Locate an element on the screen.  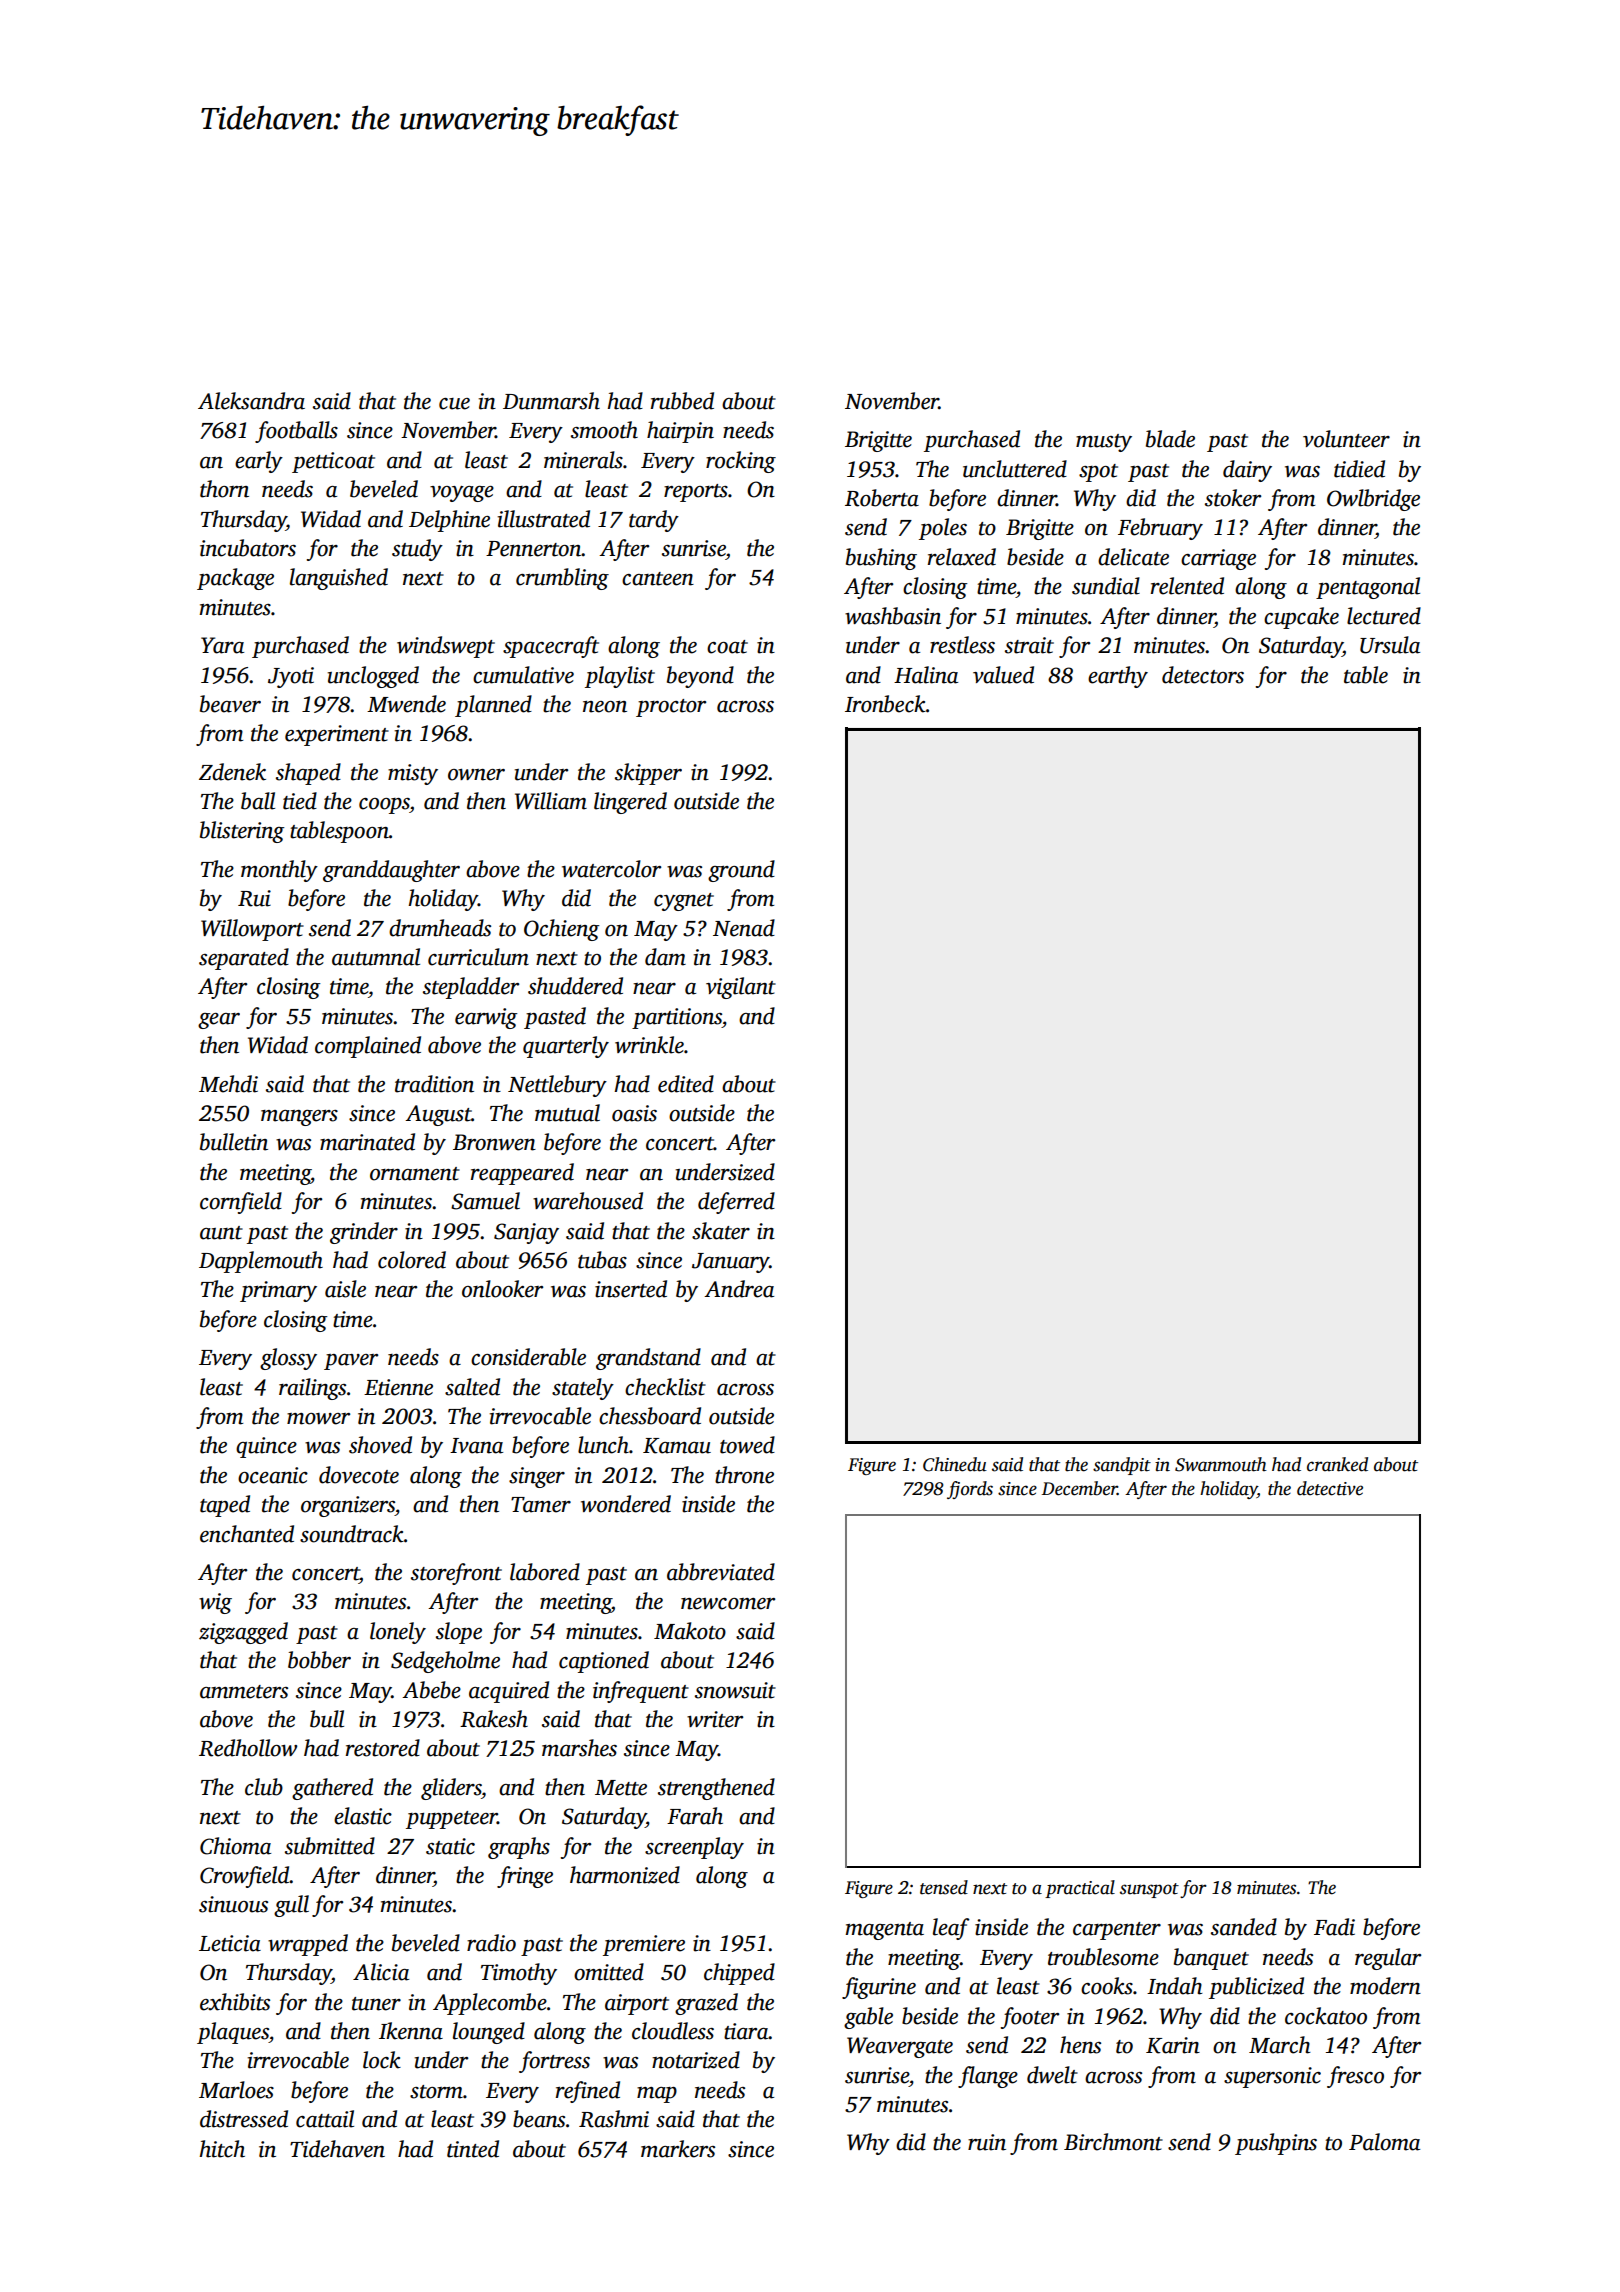
rubbed is located at coordinates (682, 401).
